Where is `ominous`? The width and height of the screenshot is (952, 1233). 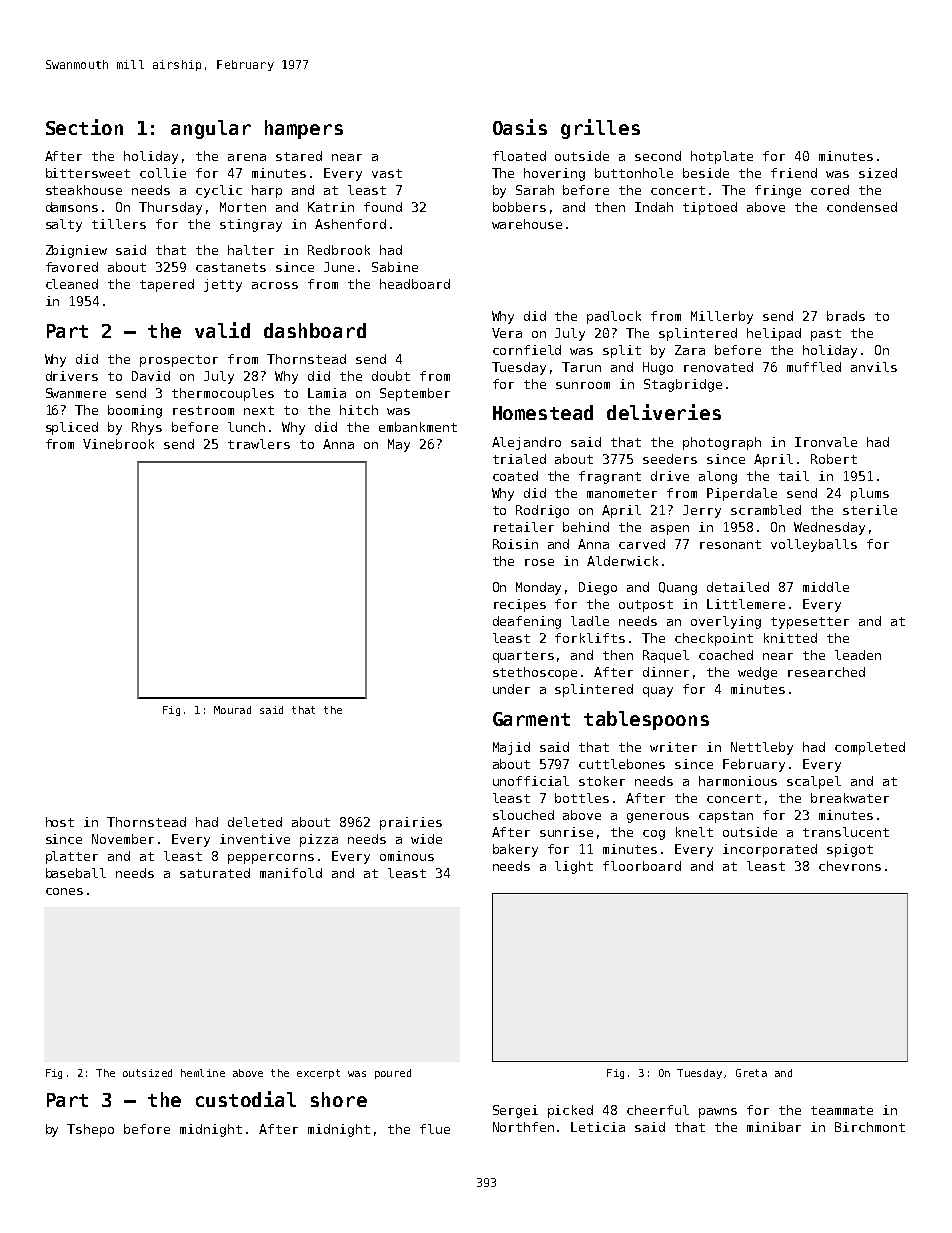 ominous is located at coordinates (407, 856).
